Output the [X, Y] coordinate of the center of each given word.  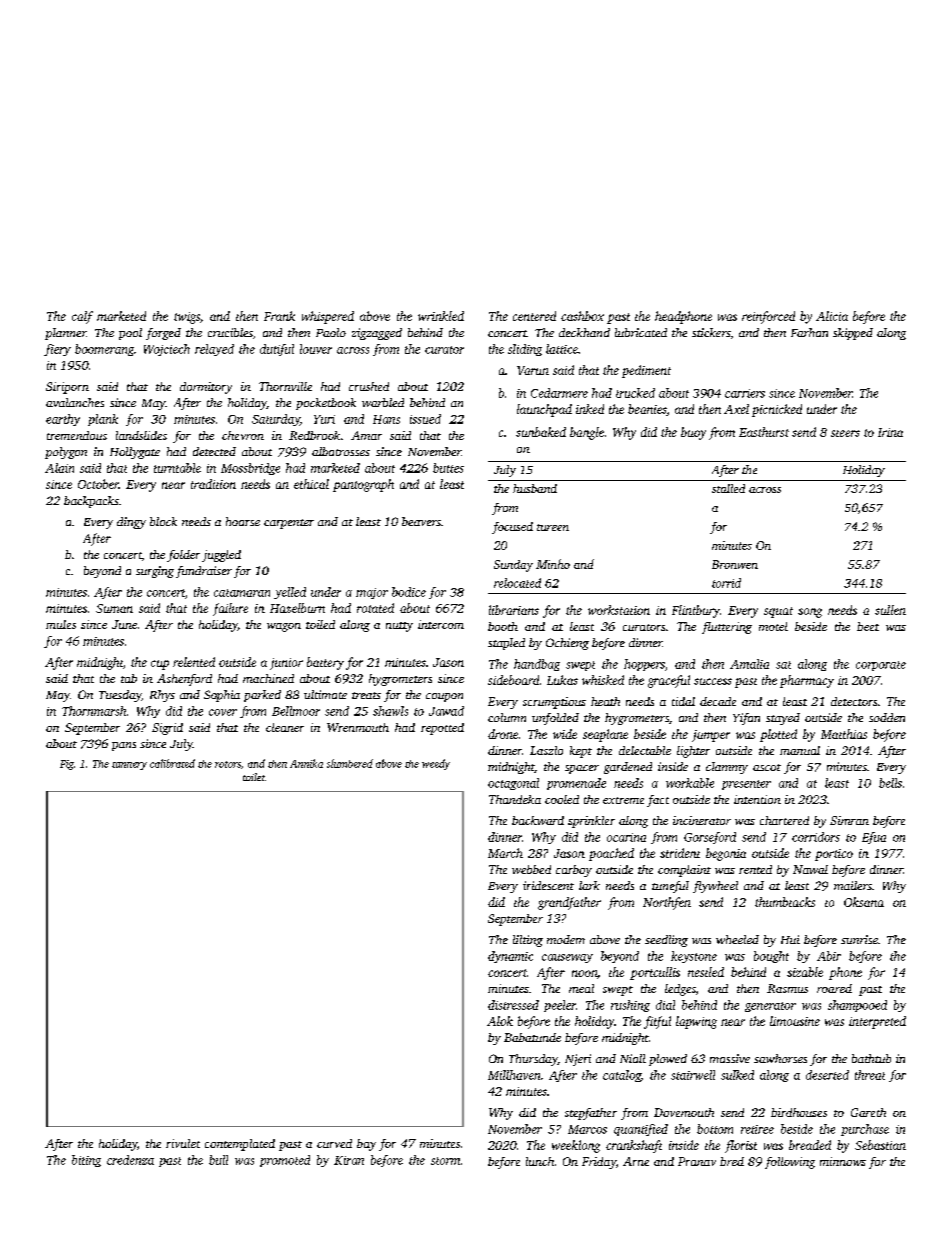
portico [834, 855]
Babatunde [532, 1037]
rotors [228, 764]
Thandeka [515, 799]
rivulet [183, 1143]
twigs [187, 318]
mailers [853, 885]
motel [773, 626]
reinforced [768, 317]
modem [566, 939]
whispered [328, 317]
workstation [619, 610]
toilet [254, 777]
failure [230, 609]
